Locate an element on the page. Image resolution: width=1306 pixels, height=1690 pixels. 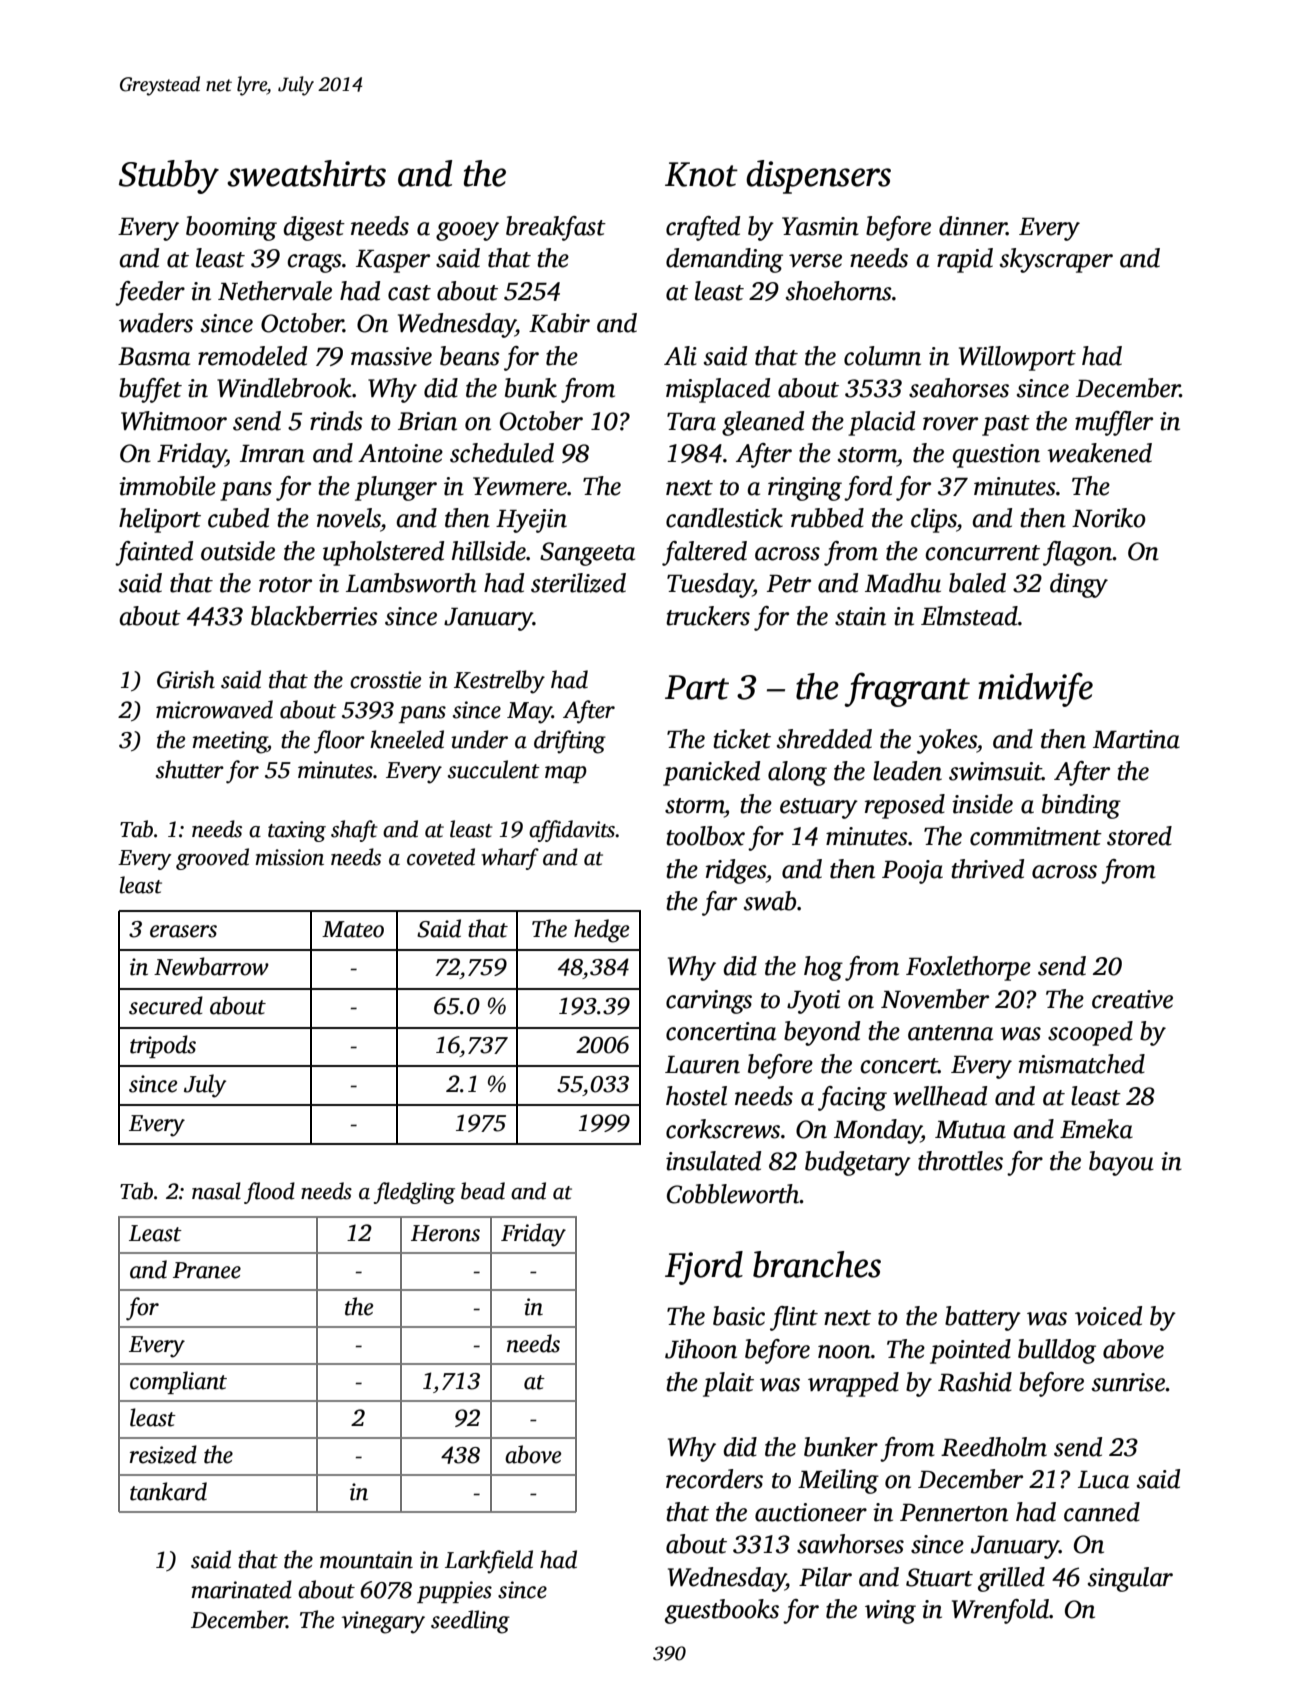
singular is located at coordinates (1130, 1579).
